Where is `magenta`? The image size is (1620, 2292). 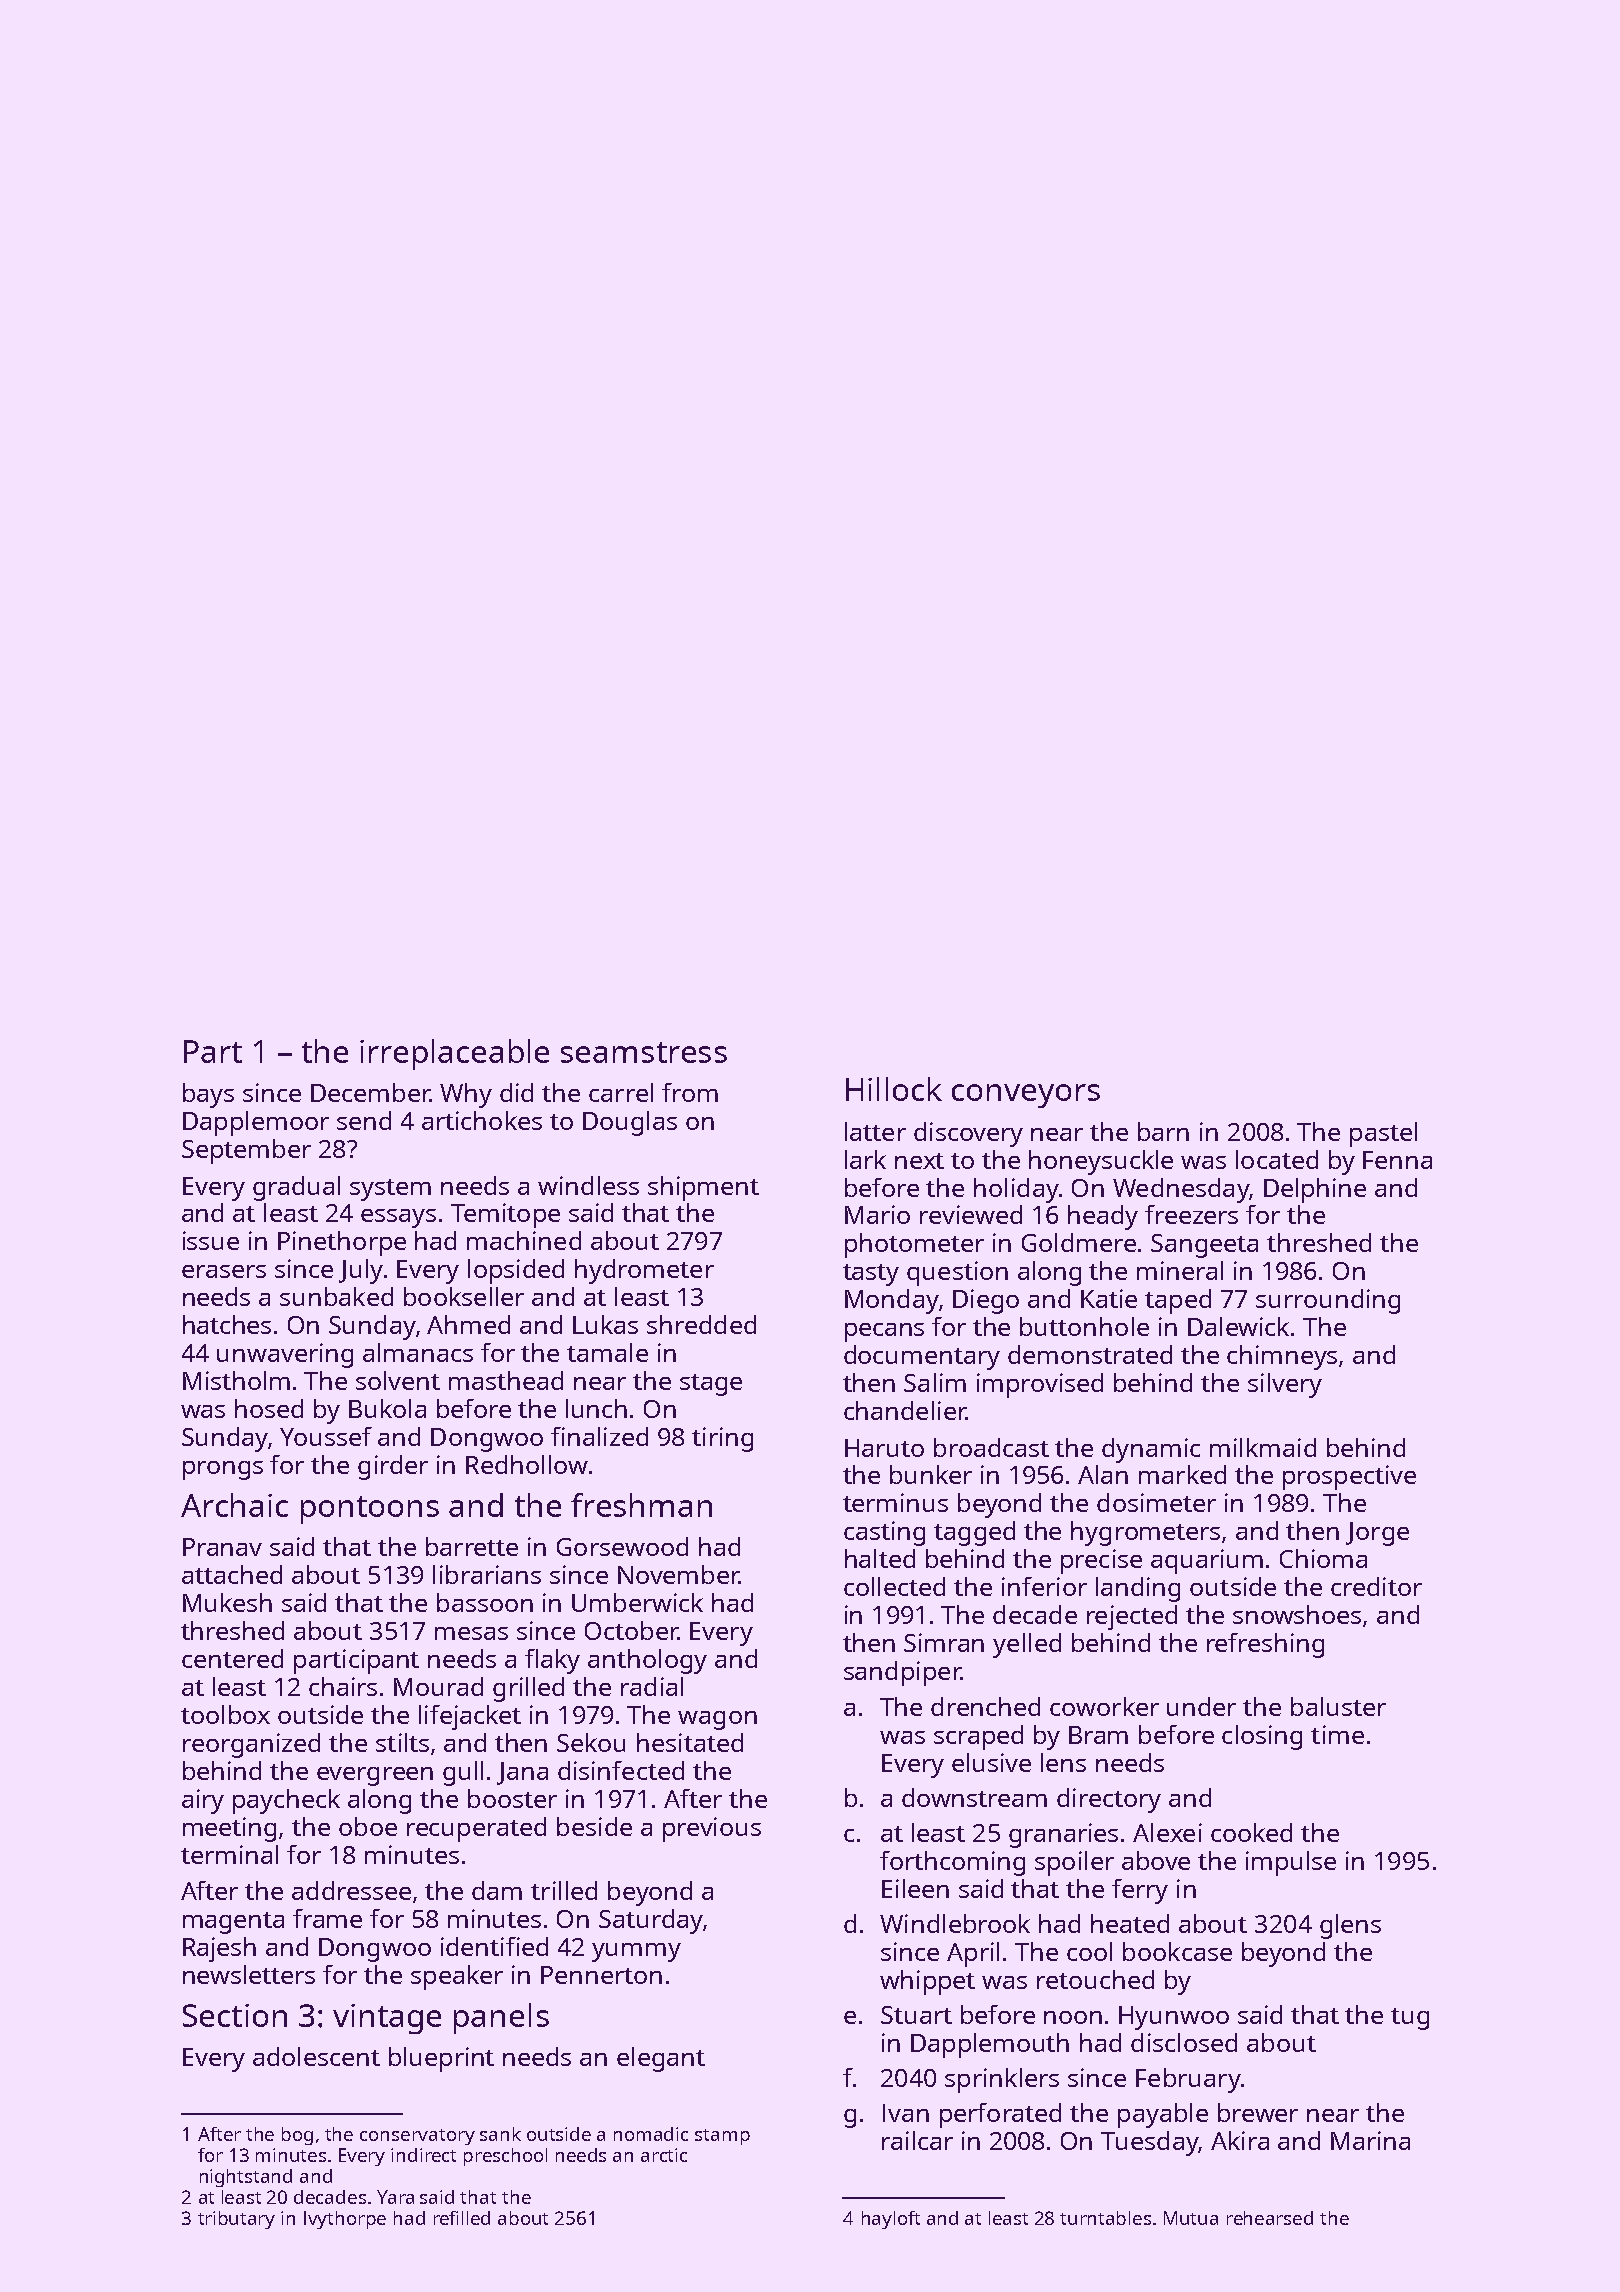
magenta is located at coordinates (233, 1923).
